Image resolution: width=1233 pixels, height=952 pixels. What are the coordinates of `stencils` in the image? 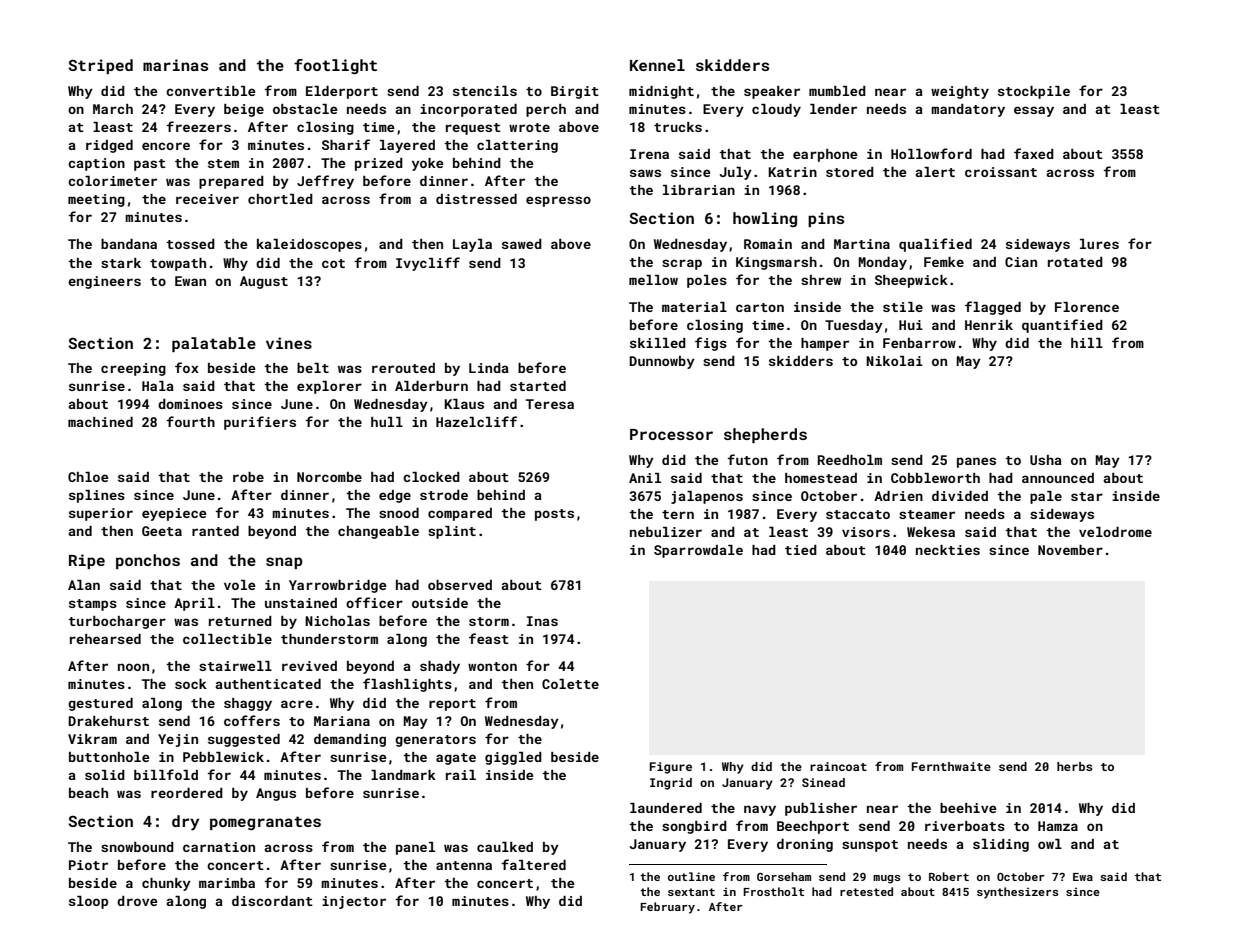 It's located at (485, 91).
